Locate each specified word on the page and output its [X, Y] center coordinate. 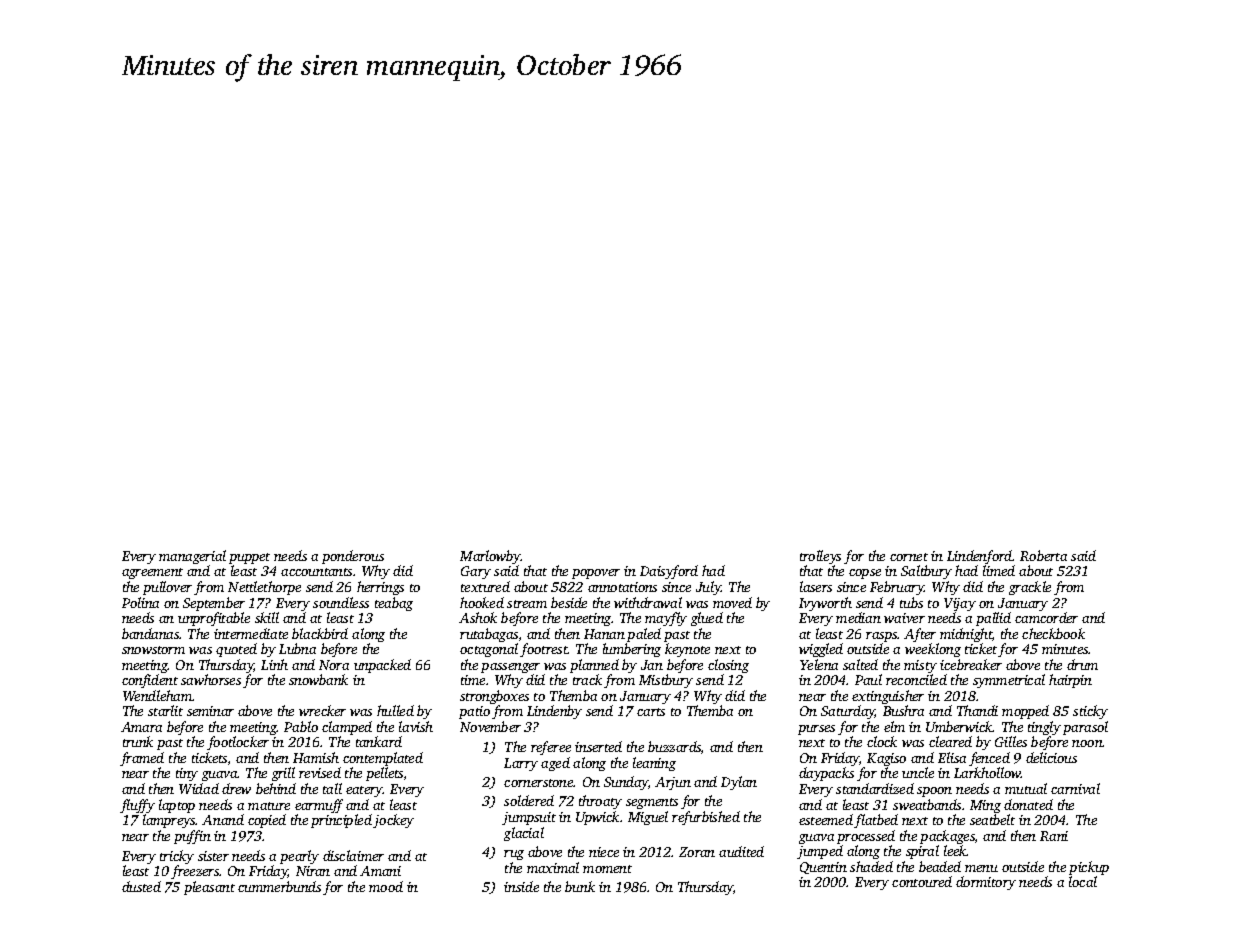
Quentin [823, 868]
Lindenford [980, 558]
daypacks [826, 774]
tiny [187, 774]
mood [386, 886]
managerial [192, 558]
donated [1028, 804]
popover [596, 574]
